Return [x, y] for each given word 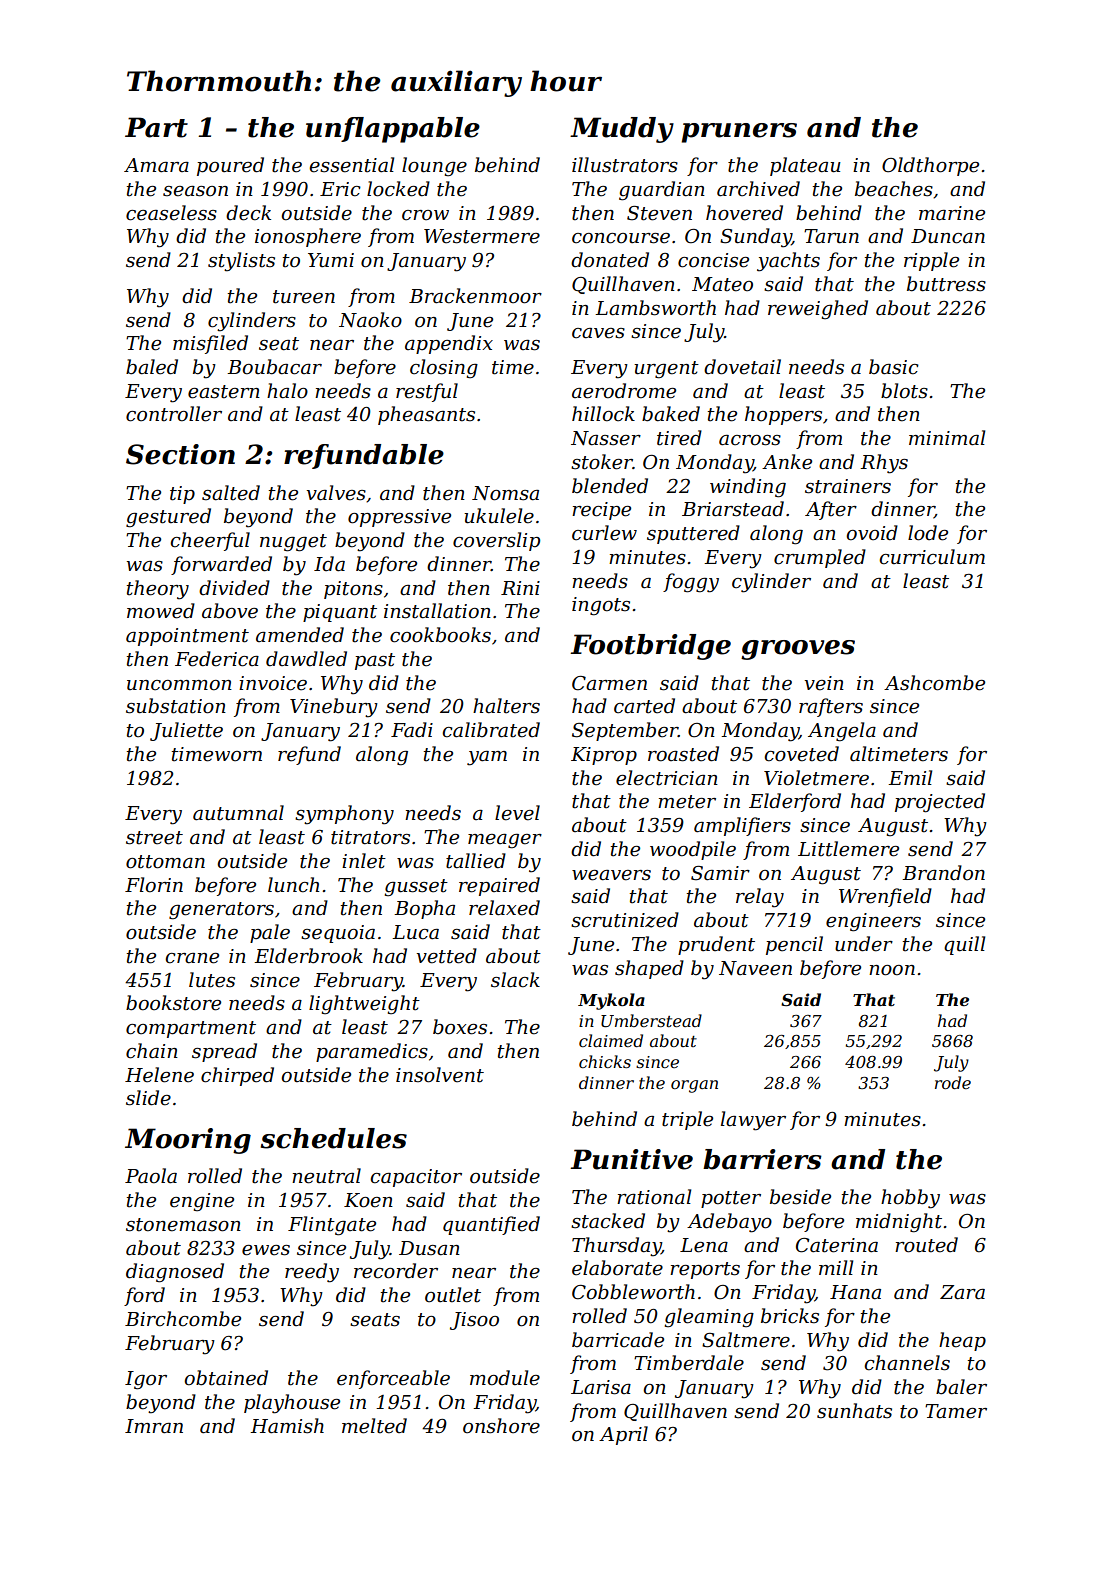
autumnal [238, 813]
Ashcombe [934, 683]
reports [705, 1270]
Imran [154, 1426]
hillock [603, 414]
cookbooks [440, 635]
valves [336, 493]
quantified [491, 1225]
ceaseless [171, 213]
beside [800, 1197]
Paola [151, 1176]
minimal [947, 438]
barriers [762, 1159]
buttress [946, 284]
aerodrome [624, 391]
